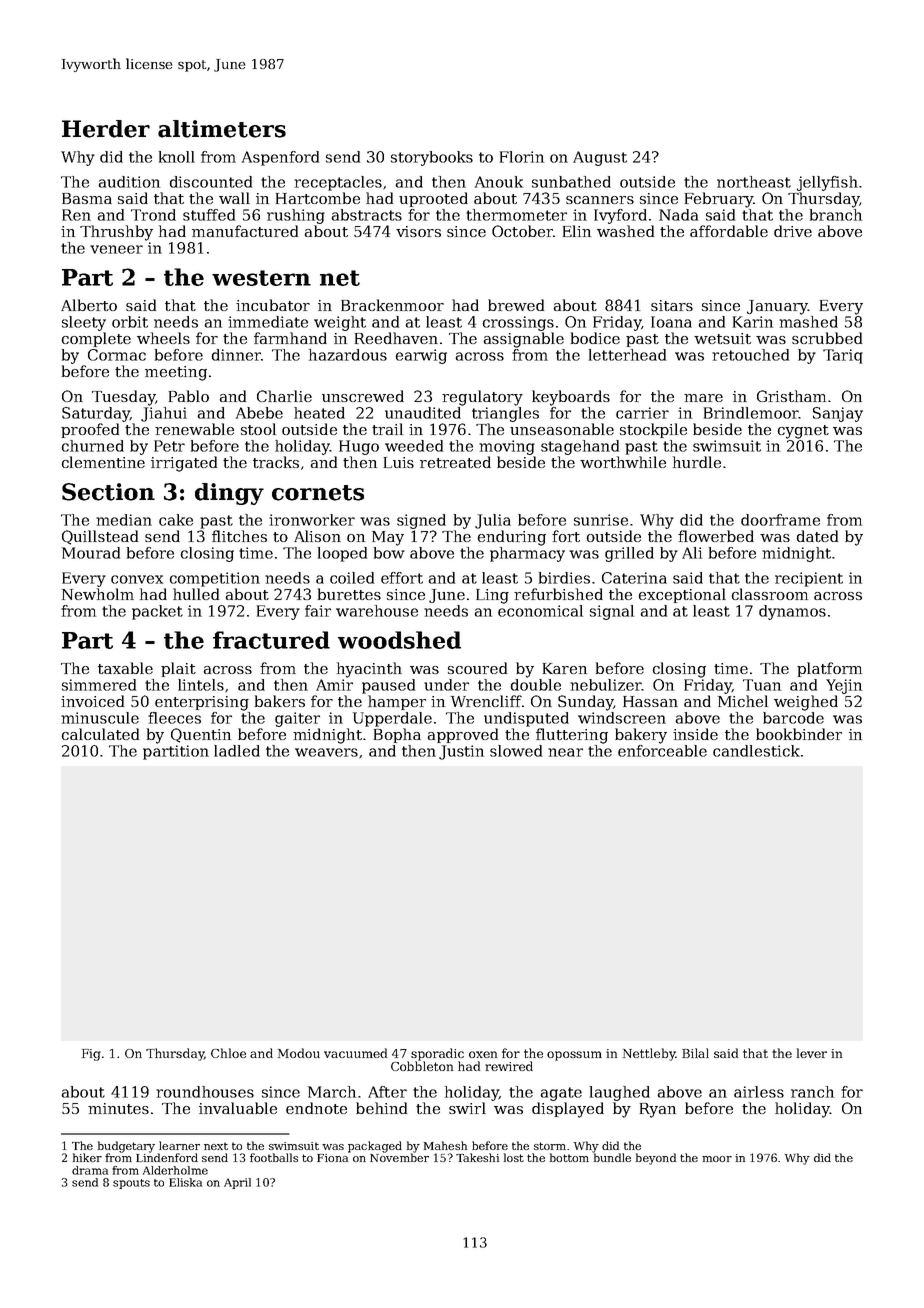 Image resolution: width=924 pixels, height=1308 pixels. I want to click on lever, so click(812, 1053).
